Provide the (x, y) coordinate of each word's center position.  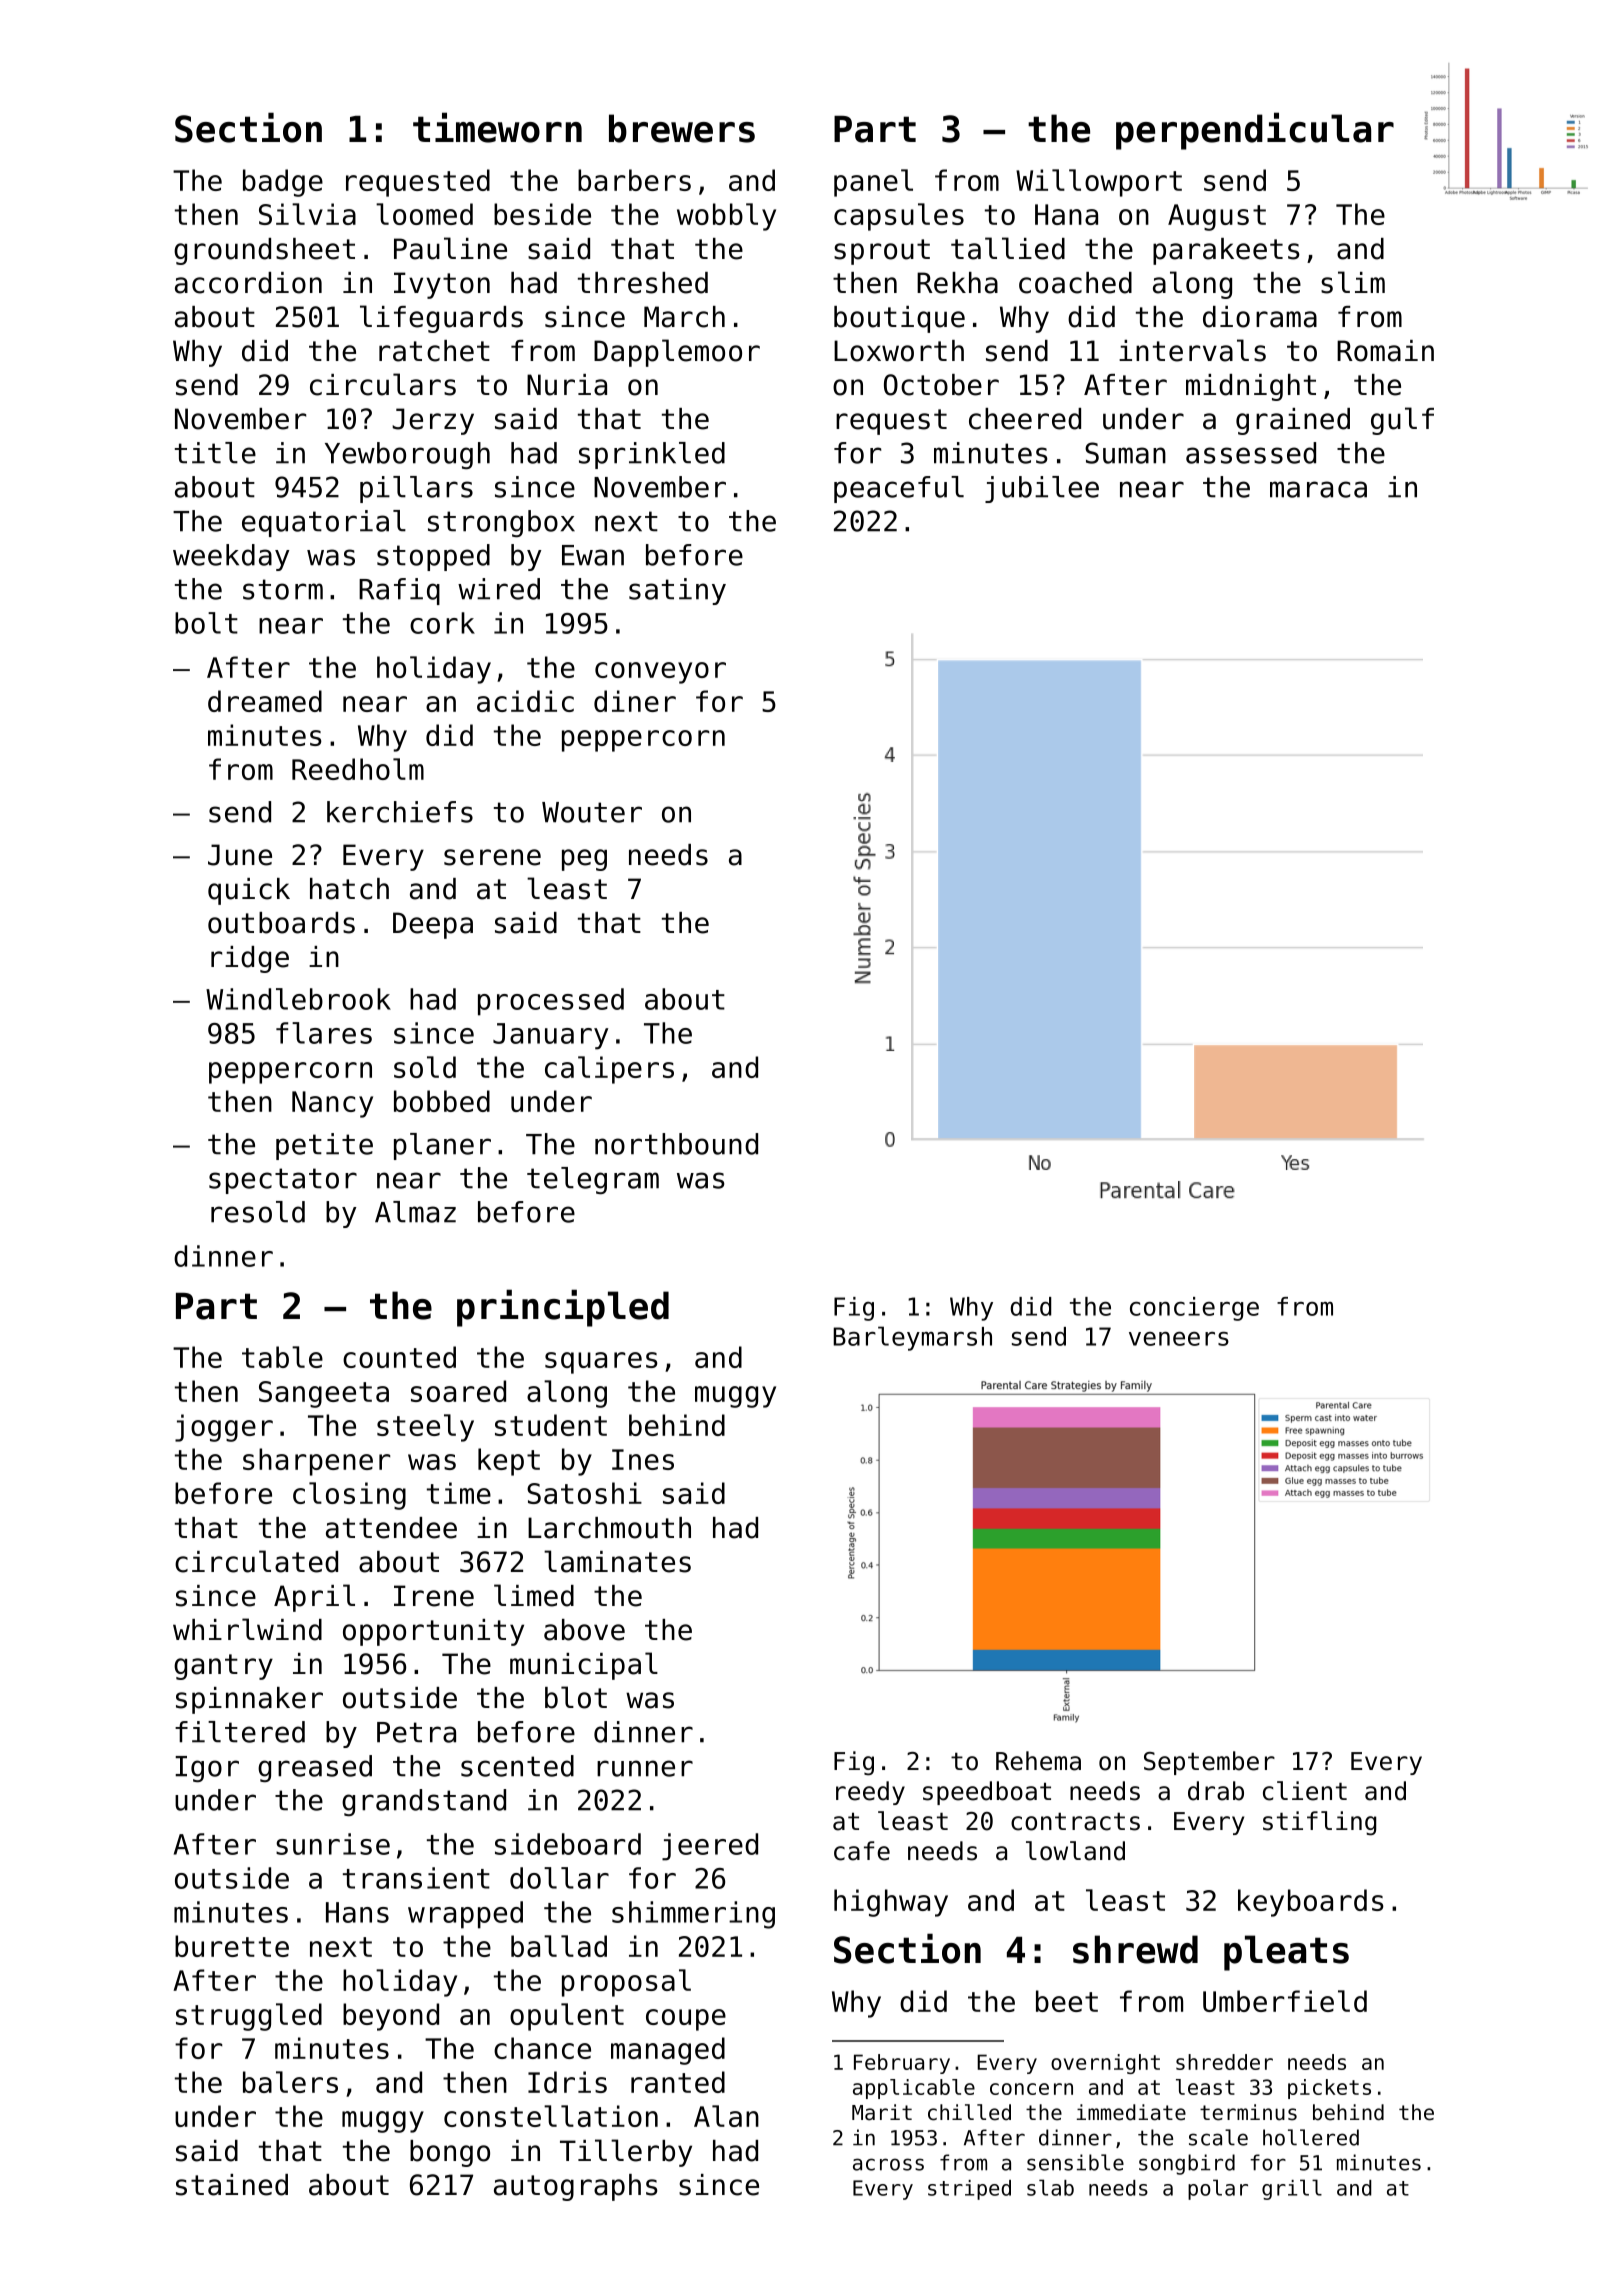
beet (1067, 2001)
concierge (1194, 1309)
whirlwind (247, 1629)
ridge (250, 959)
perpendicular (1255, 131)
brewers (682, 128)
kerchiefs (400, 812)
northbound (676, 1144)
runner (645, 1768)
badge (283, 183)
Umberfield (1285, 2001)
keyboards (1311, 1903)
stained (232, 2185)
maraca (1318, 489)
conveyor (660, 673)
